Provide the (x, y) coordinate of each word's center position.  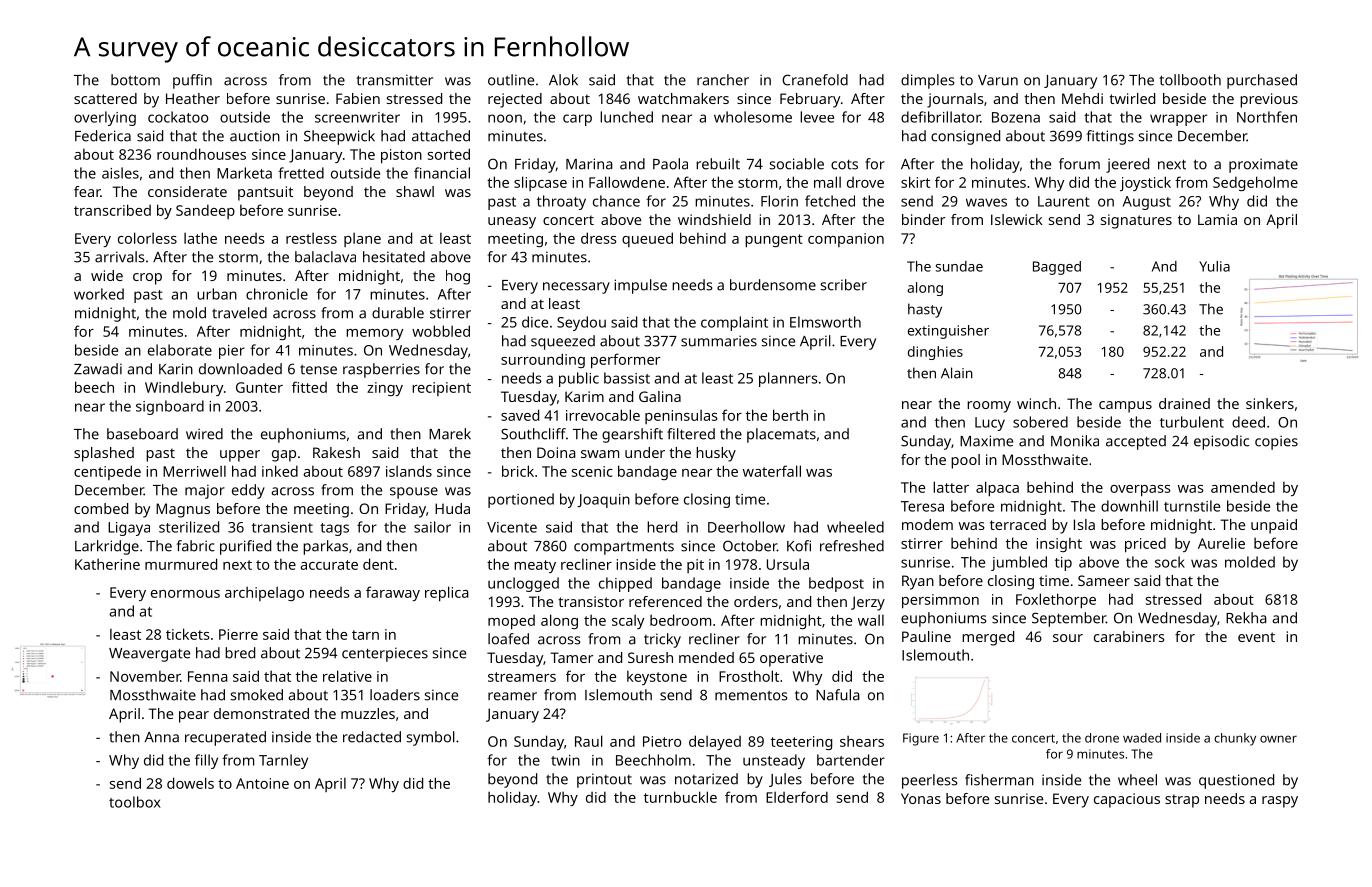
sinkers (1270, 403)
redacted (372, 737)
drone (1102, 738)
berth (790, 415)
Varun (998, 80)
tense (318, 370)
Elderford (797, 797)
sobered (1040, 422)
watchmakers (683, 98)
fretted (301, 173)
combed (101, 508)
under (645, 452)
